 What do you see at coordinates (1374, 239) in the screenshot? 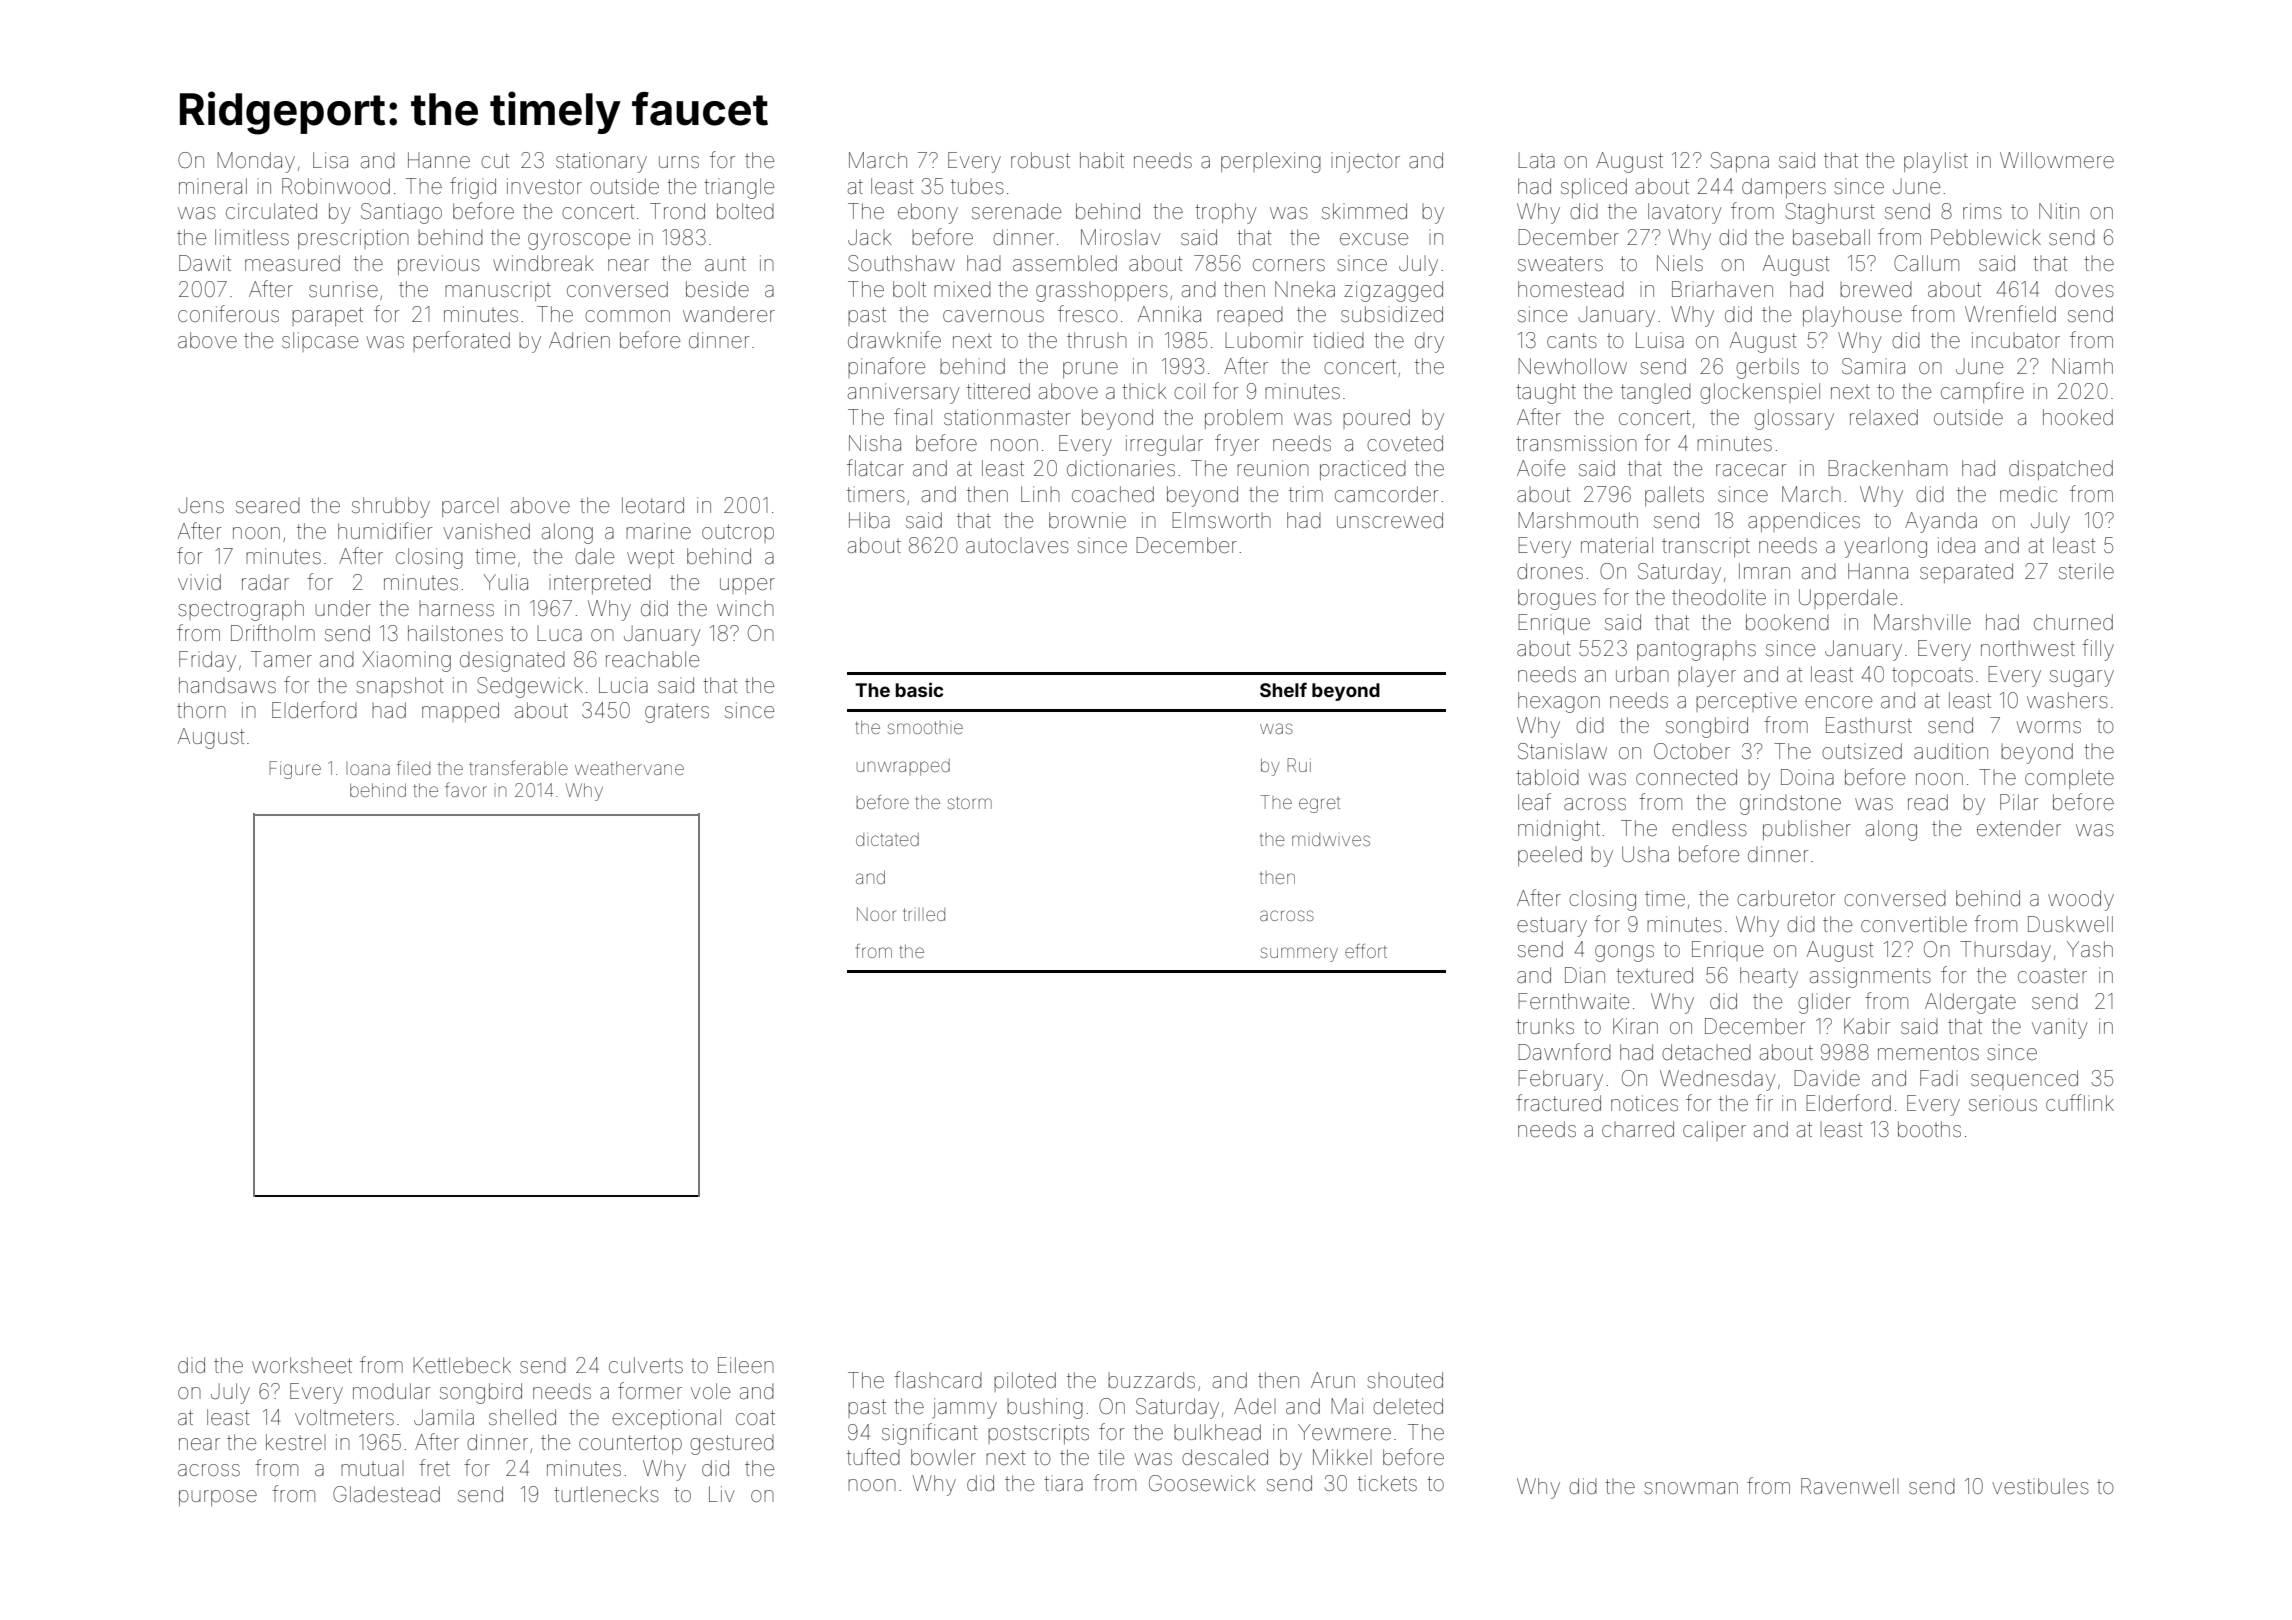
I see `excuse` at bounding box center [1374, 239].
